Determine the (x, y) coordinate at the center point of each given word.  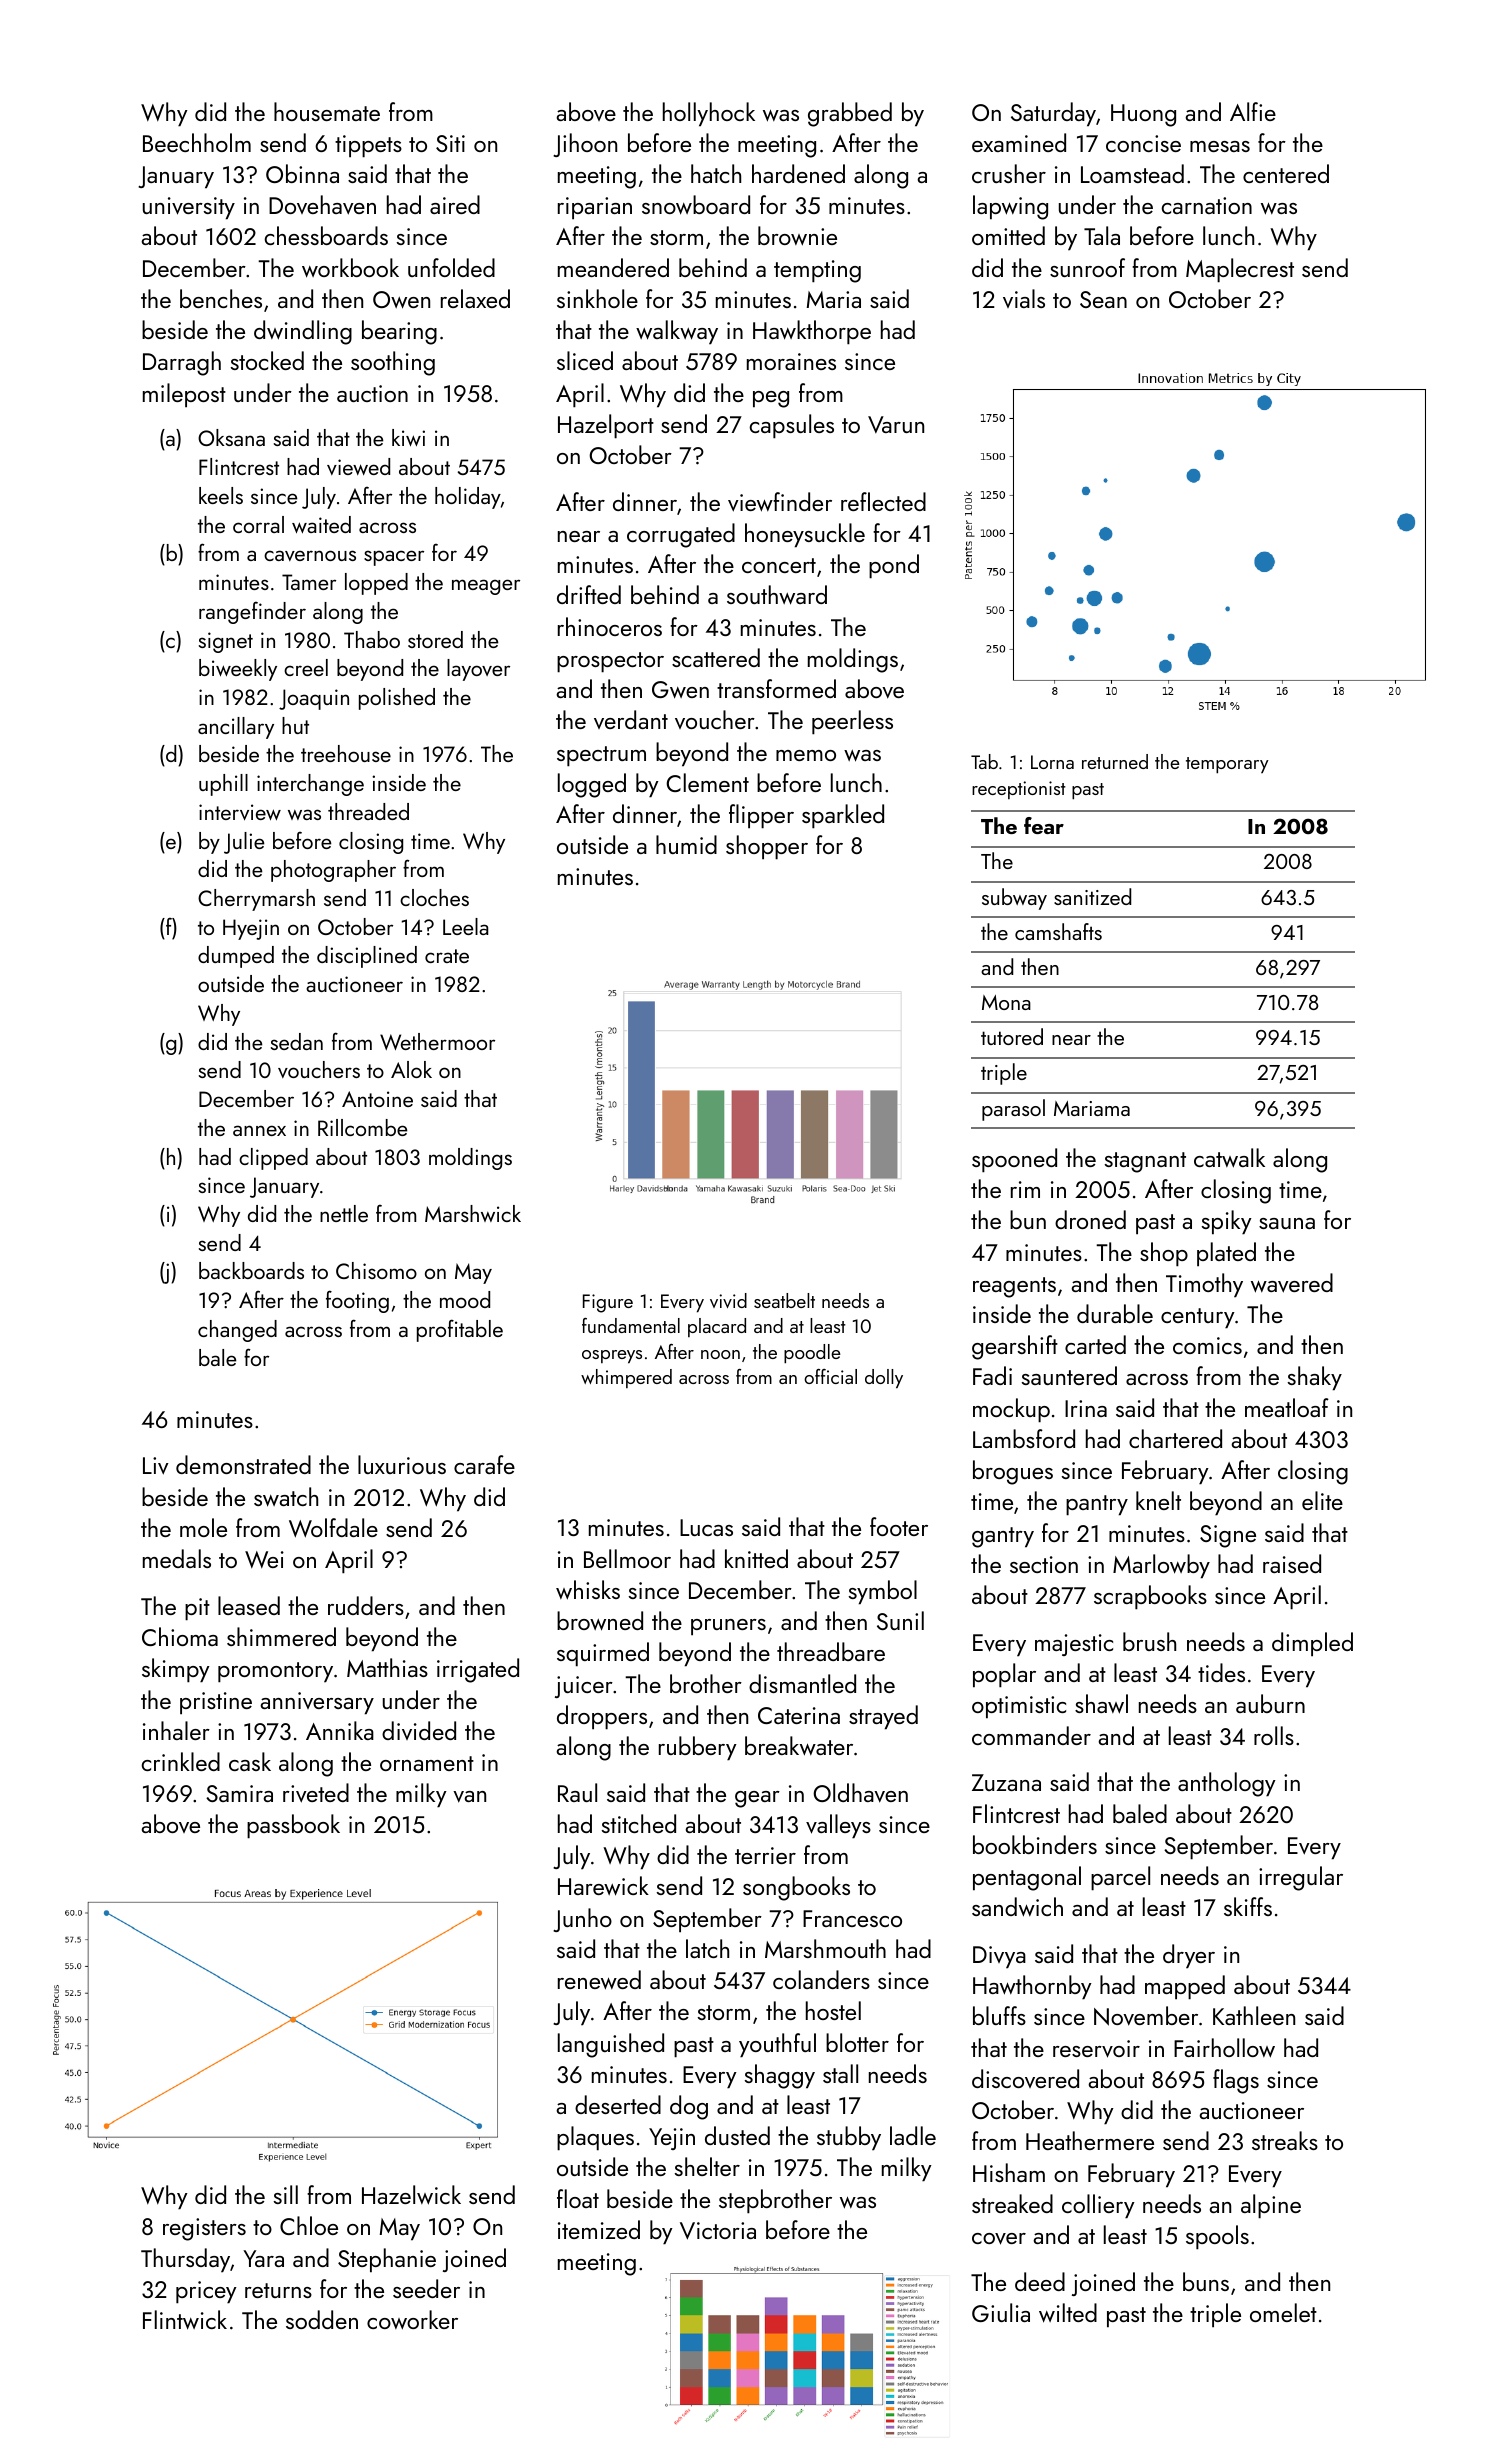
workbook (350, 268)
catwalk (1229, 1158)
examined (1019, 142)
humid (686, 844)
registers (204, 2229)
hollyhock (709, 114)
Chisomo (376, 1270)
